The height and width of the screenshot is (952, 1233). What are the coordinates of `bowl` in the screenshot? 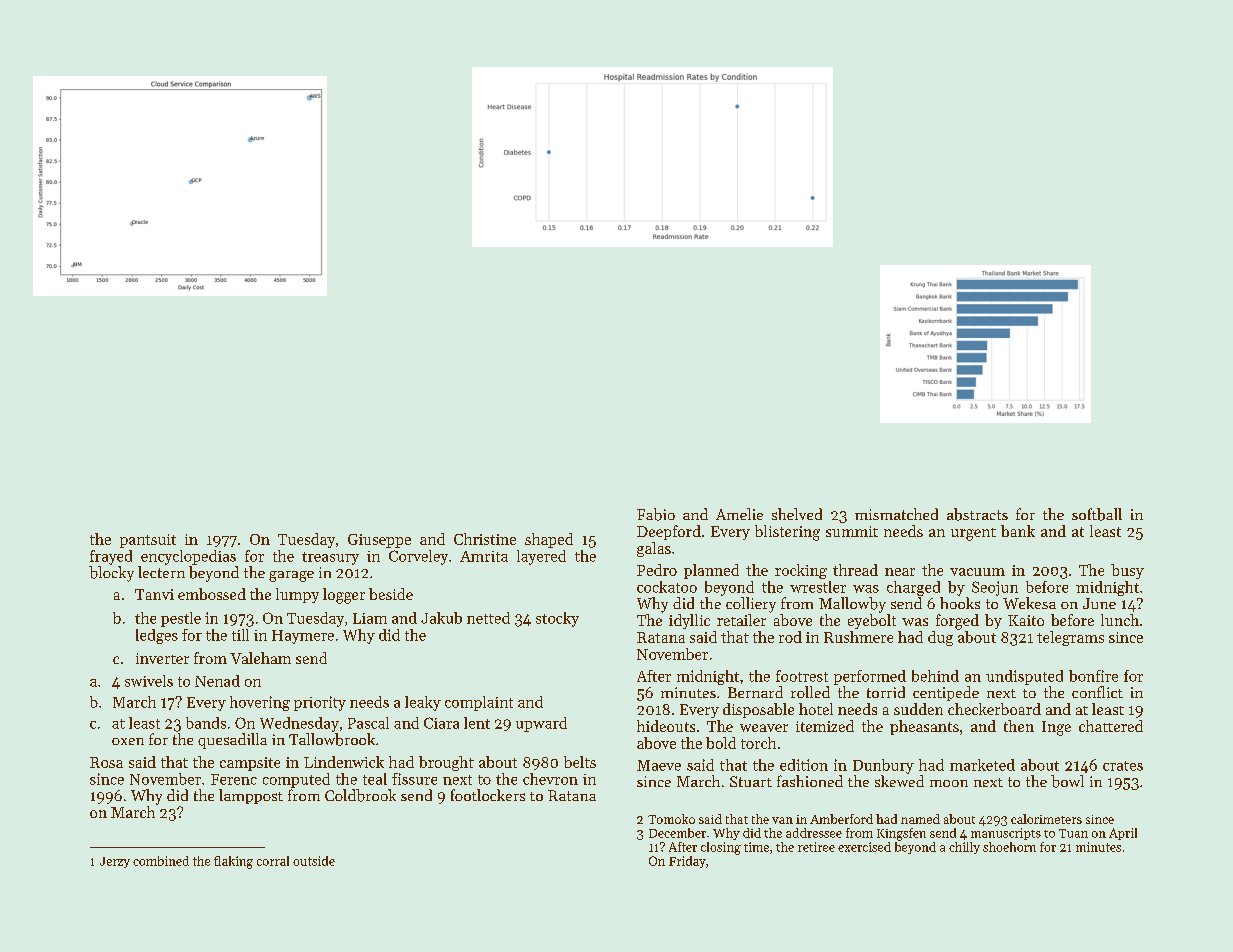 It's located at (1067, 781).
